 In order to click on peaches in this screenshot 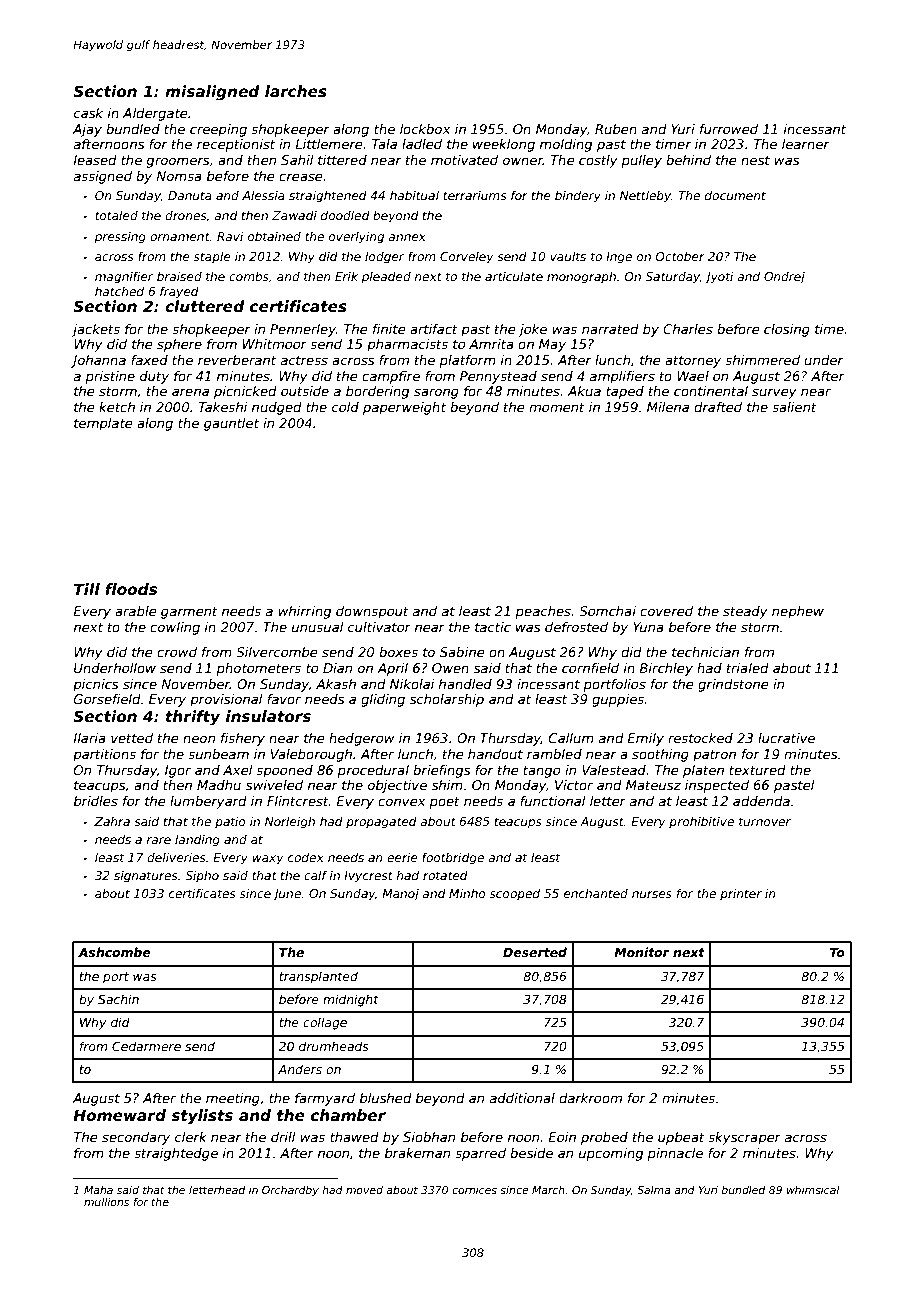, I will do `click(543, 612)`.
